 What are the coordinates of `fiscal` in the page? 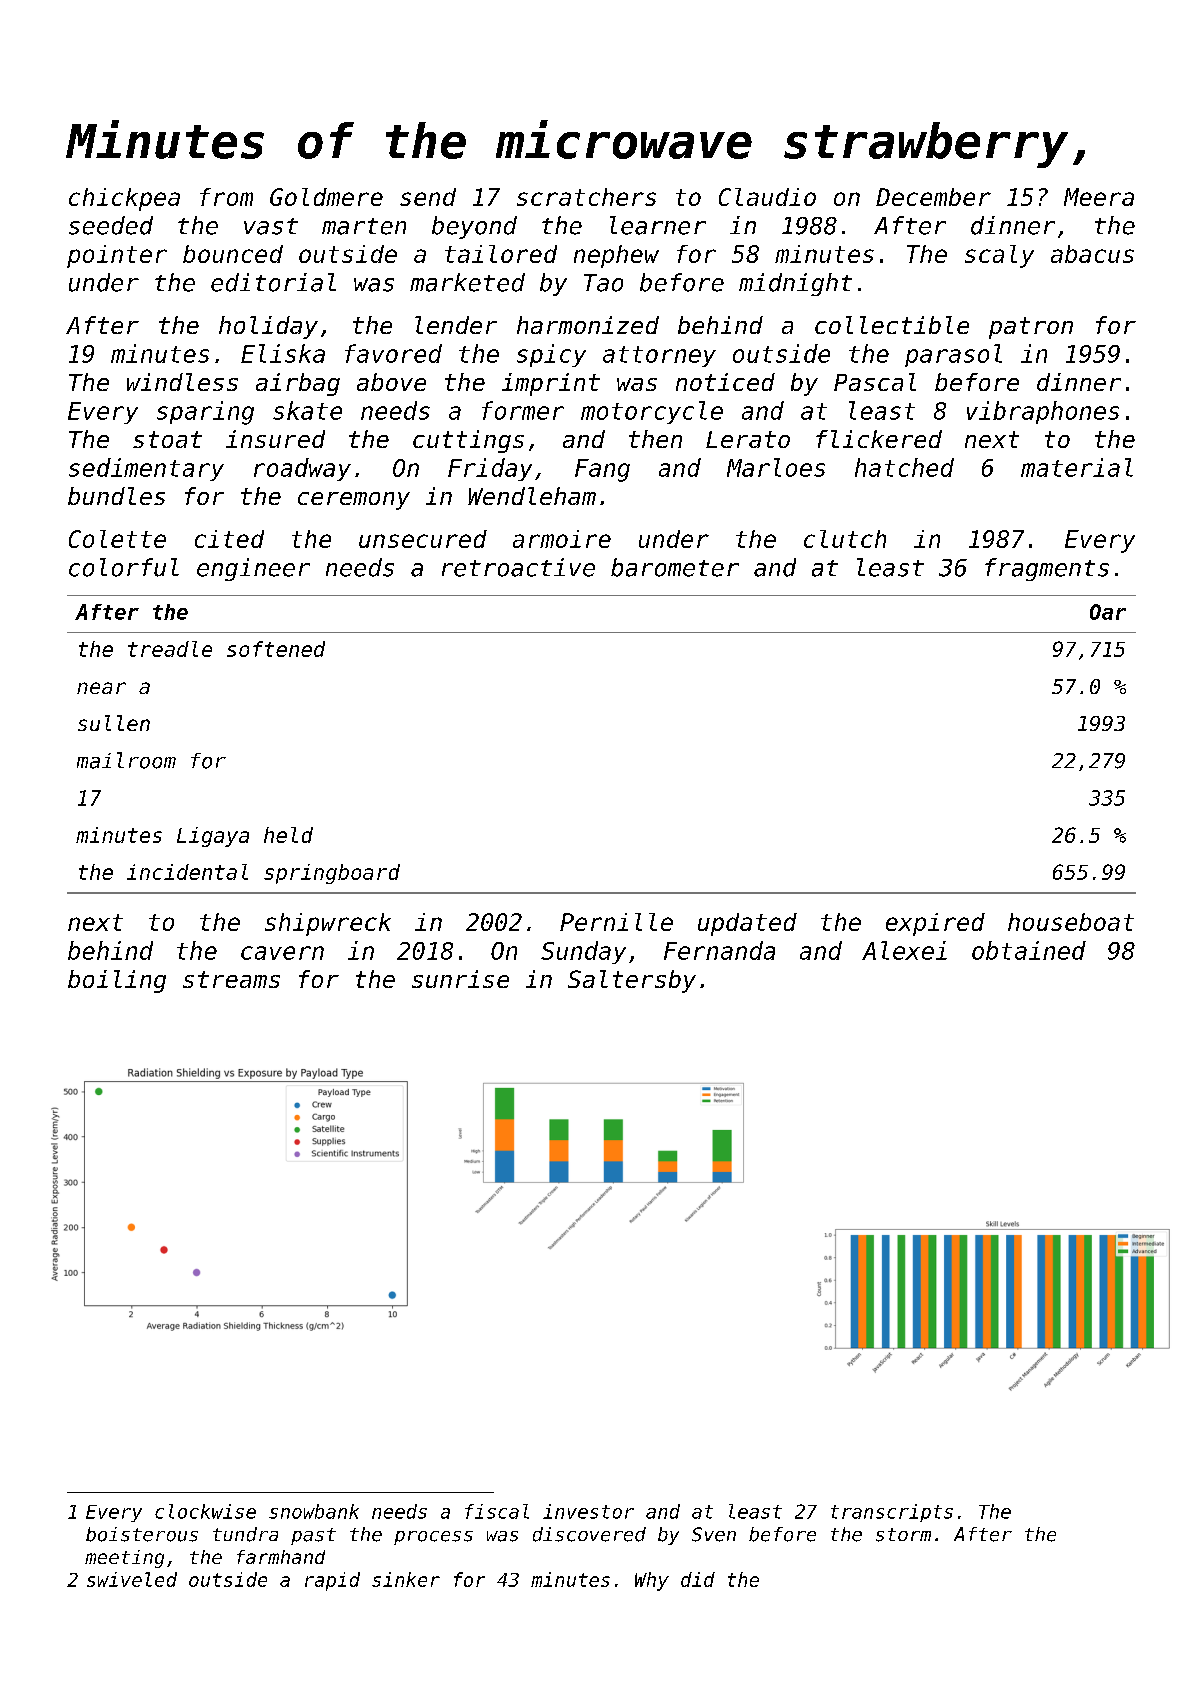 It's located at (497, 1511).
